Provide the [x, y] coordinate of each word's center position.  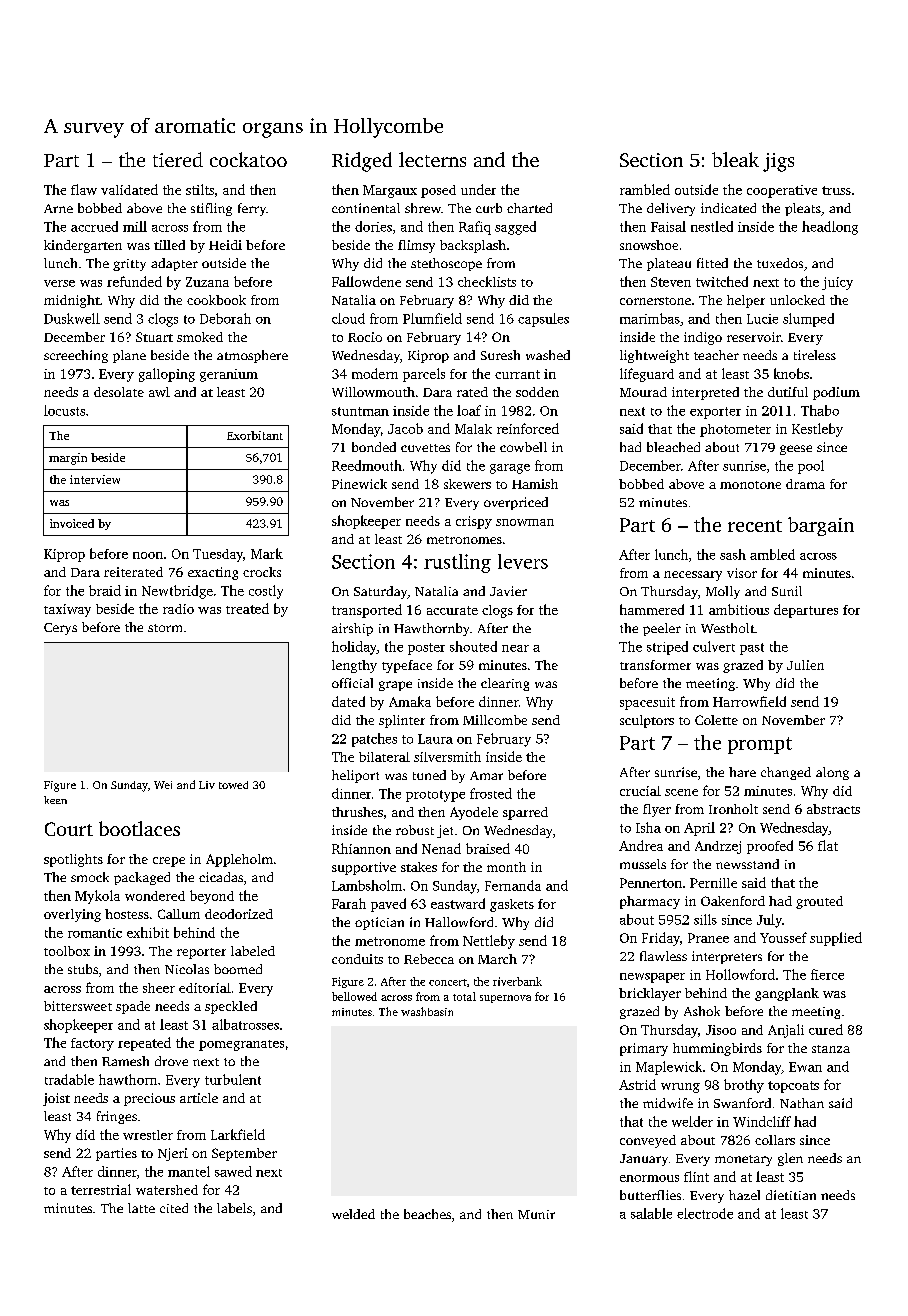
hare [742, 772]
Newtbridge [177, 592]
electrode [705, 1213]
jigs [778, 162]
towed [233, 785]
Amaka [410, 701]
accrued [94, 226]
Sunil [787, 591]
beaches [427, 1214]
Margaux [390, 191]
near [515, 648]
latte [141, 1208]
